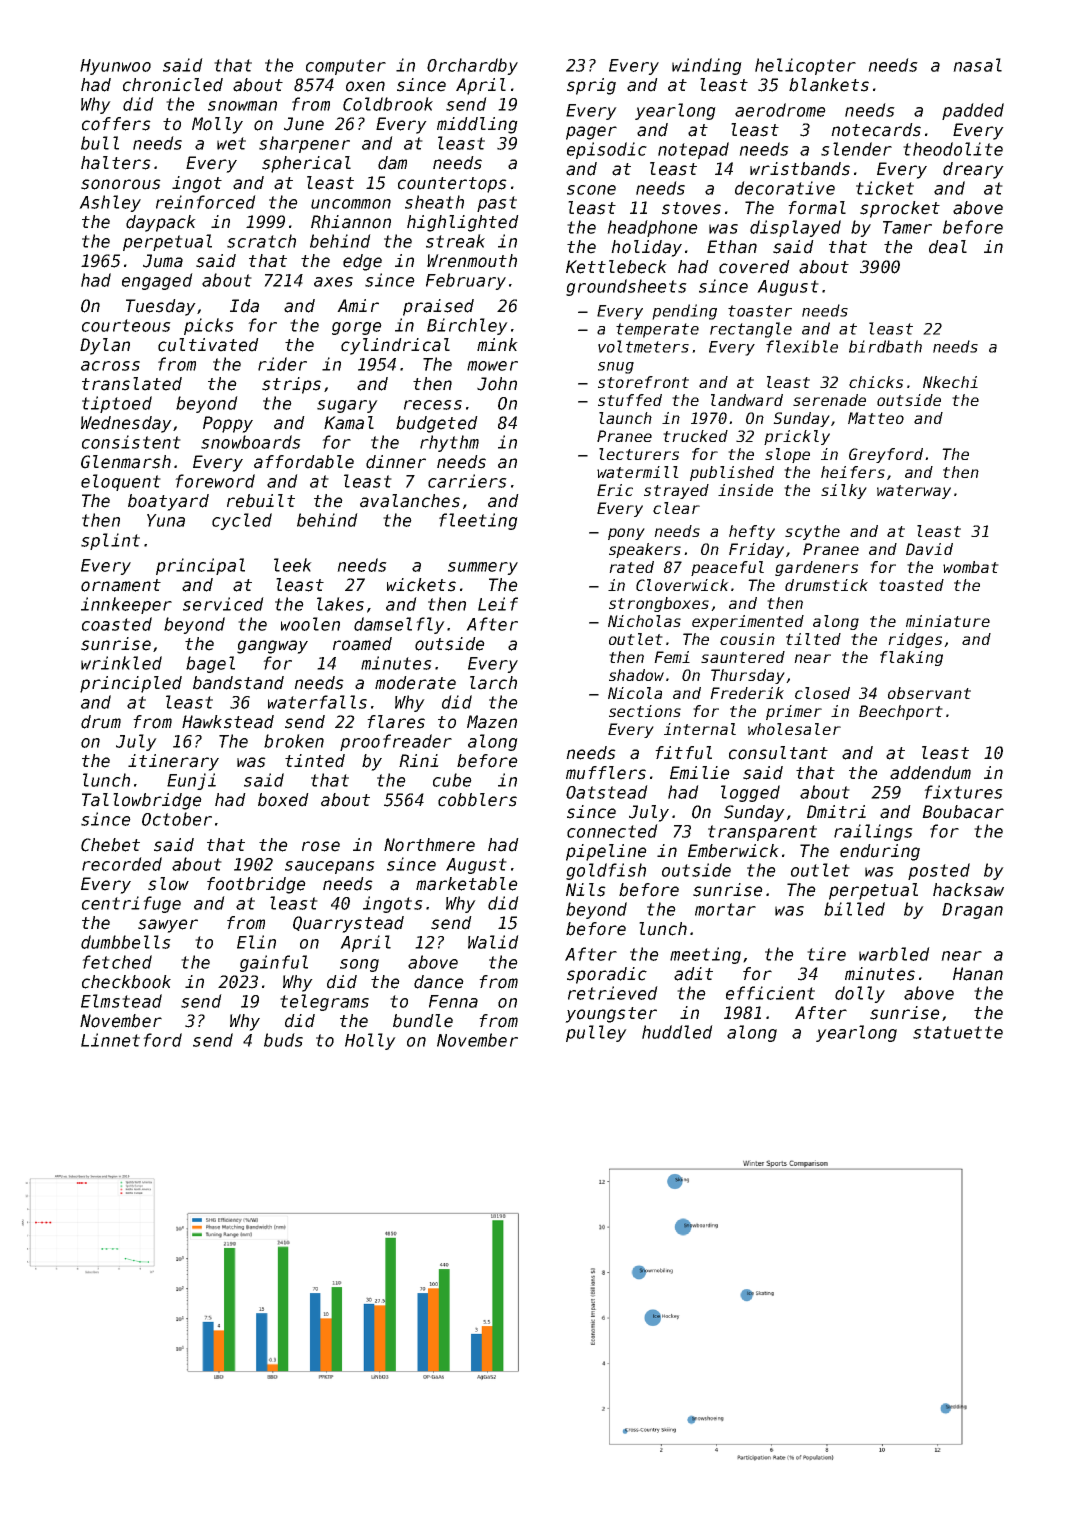 This screenshot has height=1540, width=1084. Describe the element at coordinates (907, 227) in the screenshot. I see `Tamer` at that location.
